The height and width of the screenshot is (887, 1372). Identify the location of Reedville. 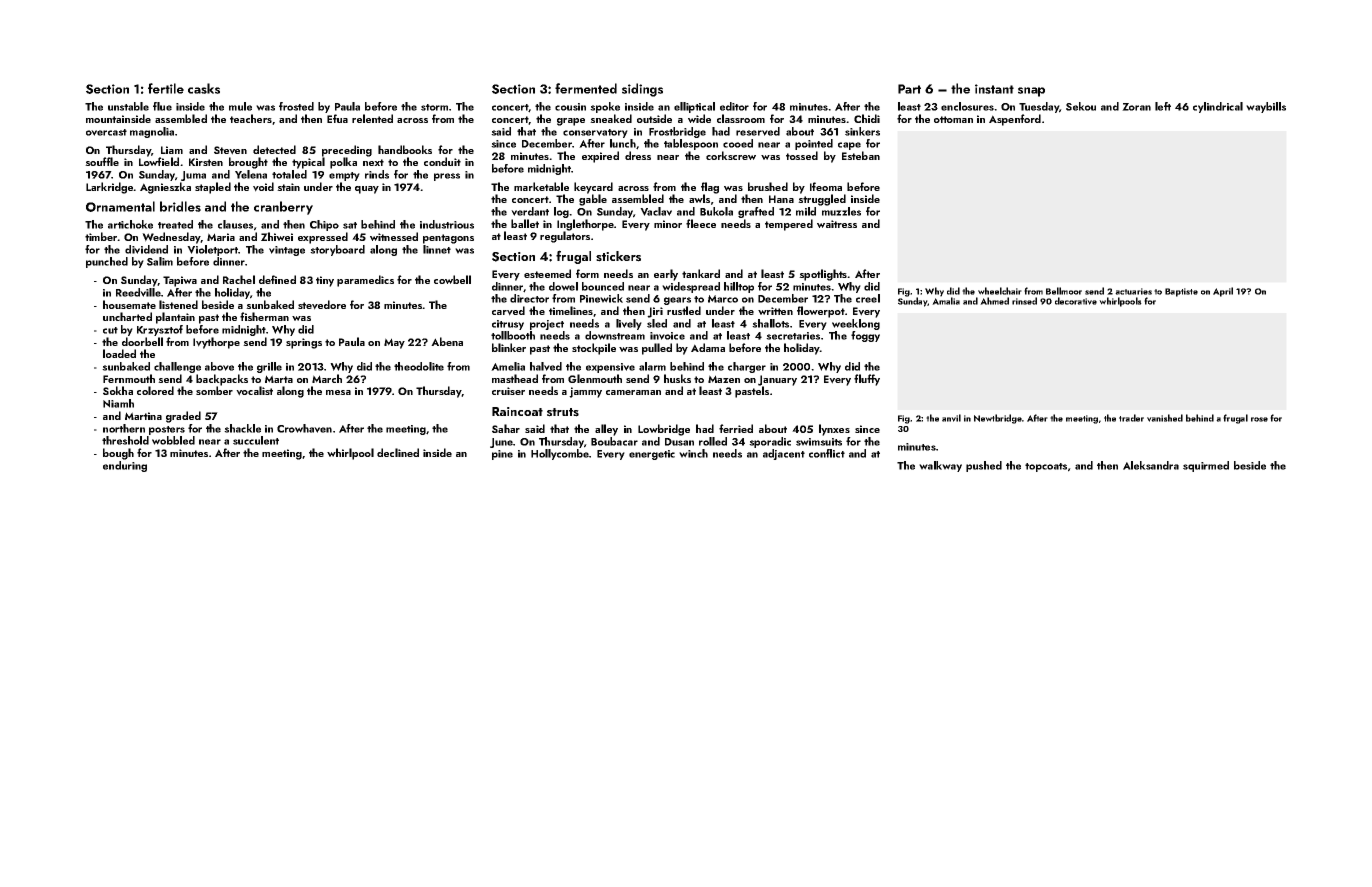
(138, 292).
